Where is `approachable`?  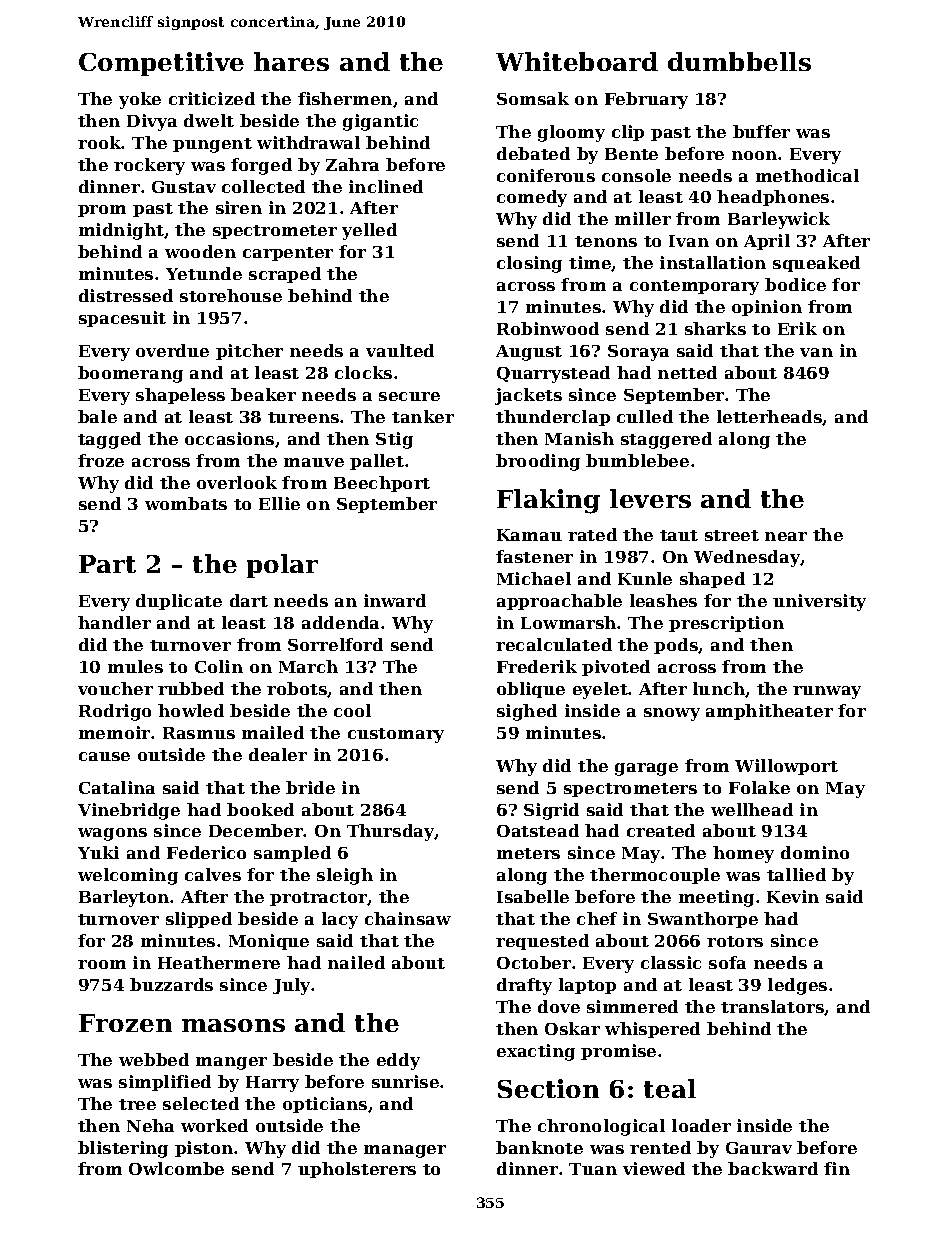 approachable is located at coordinates (559, 602).
